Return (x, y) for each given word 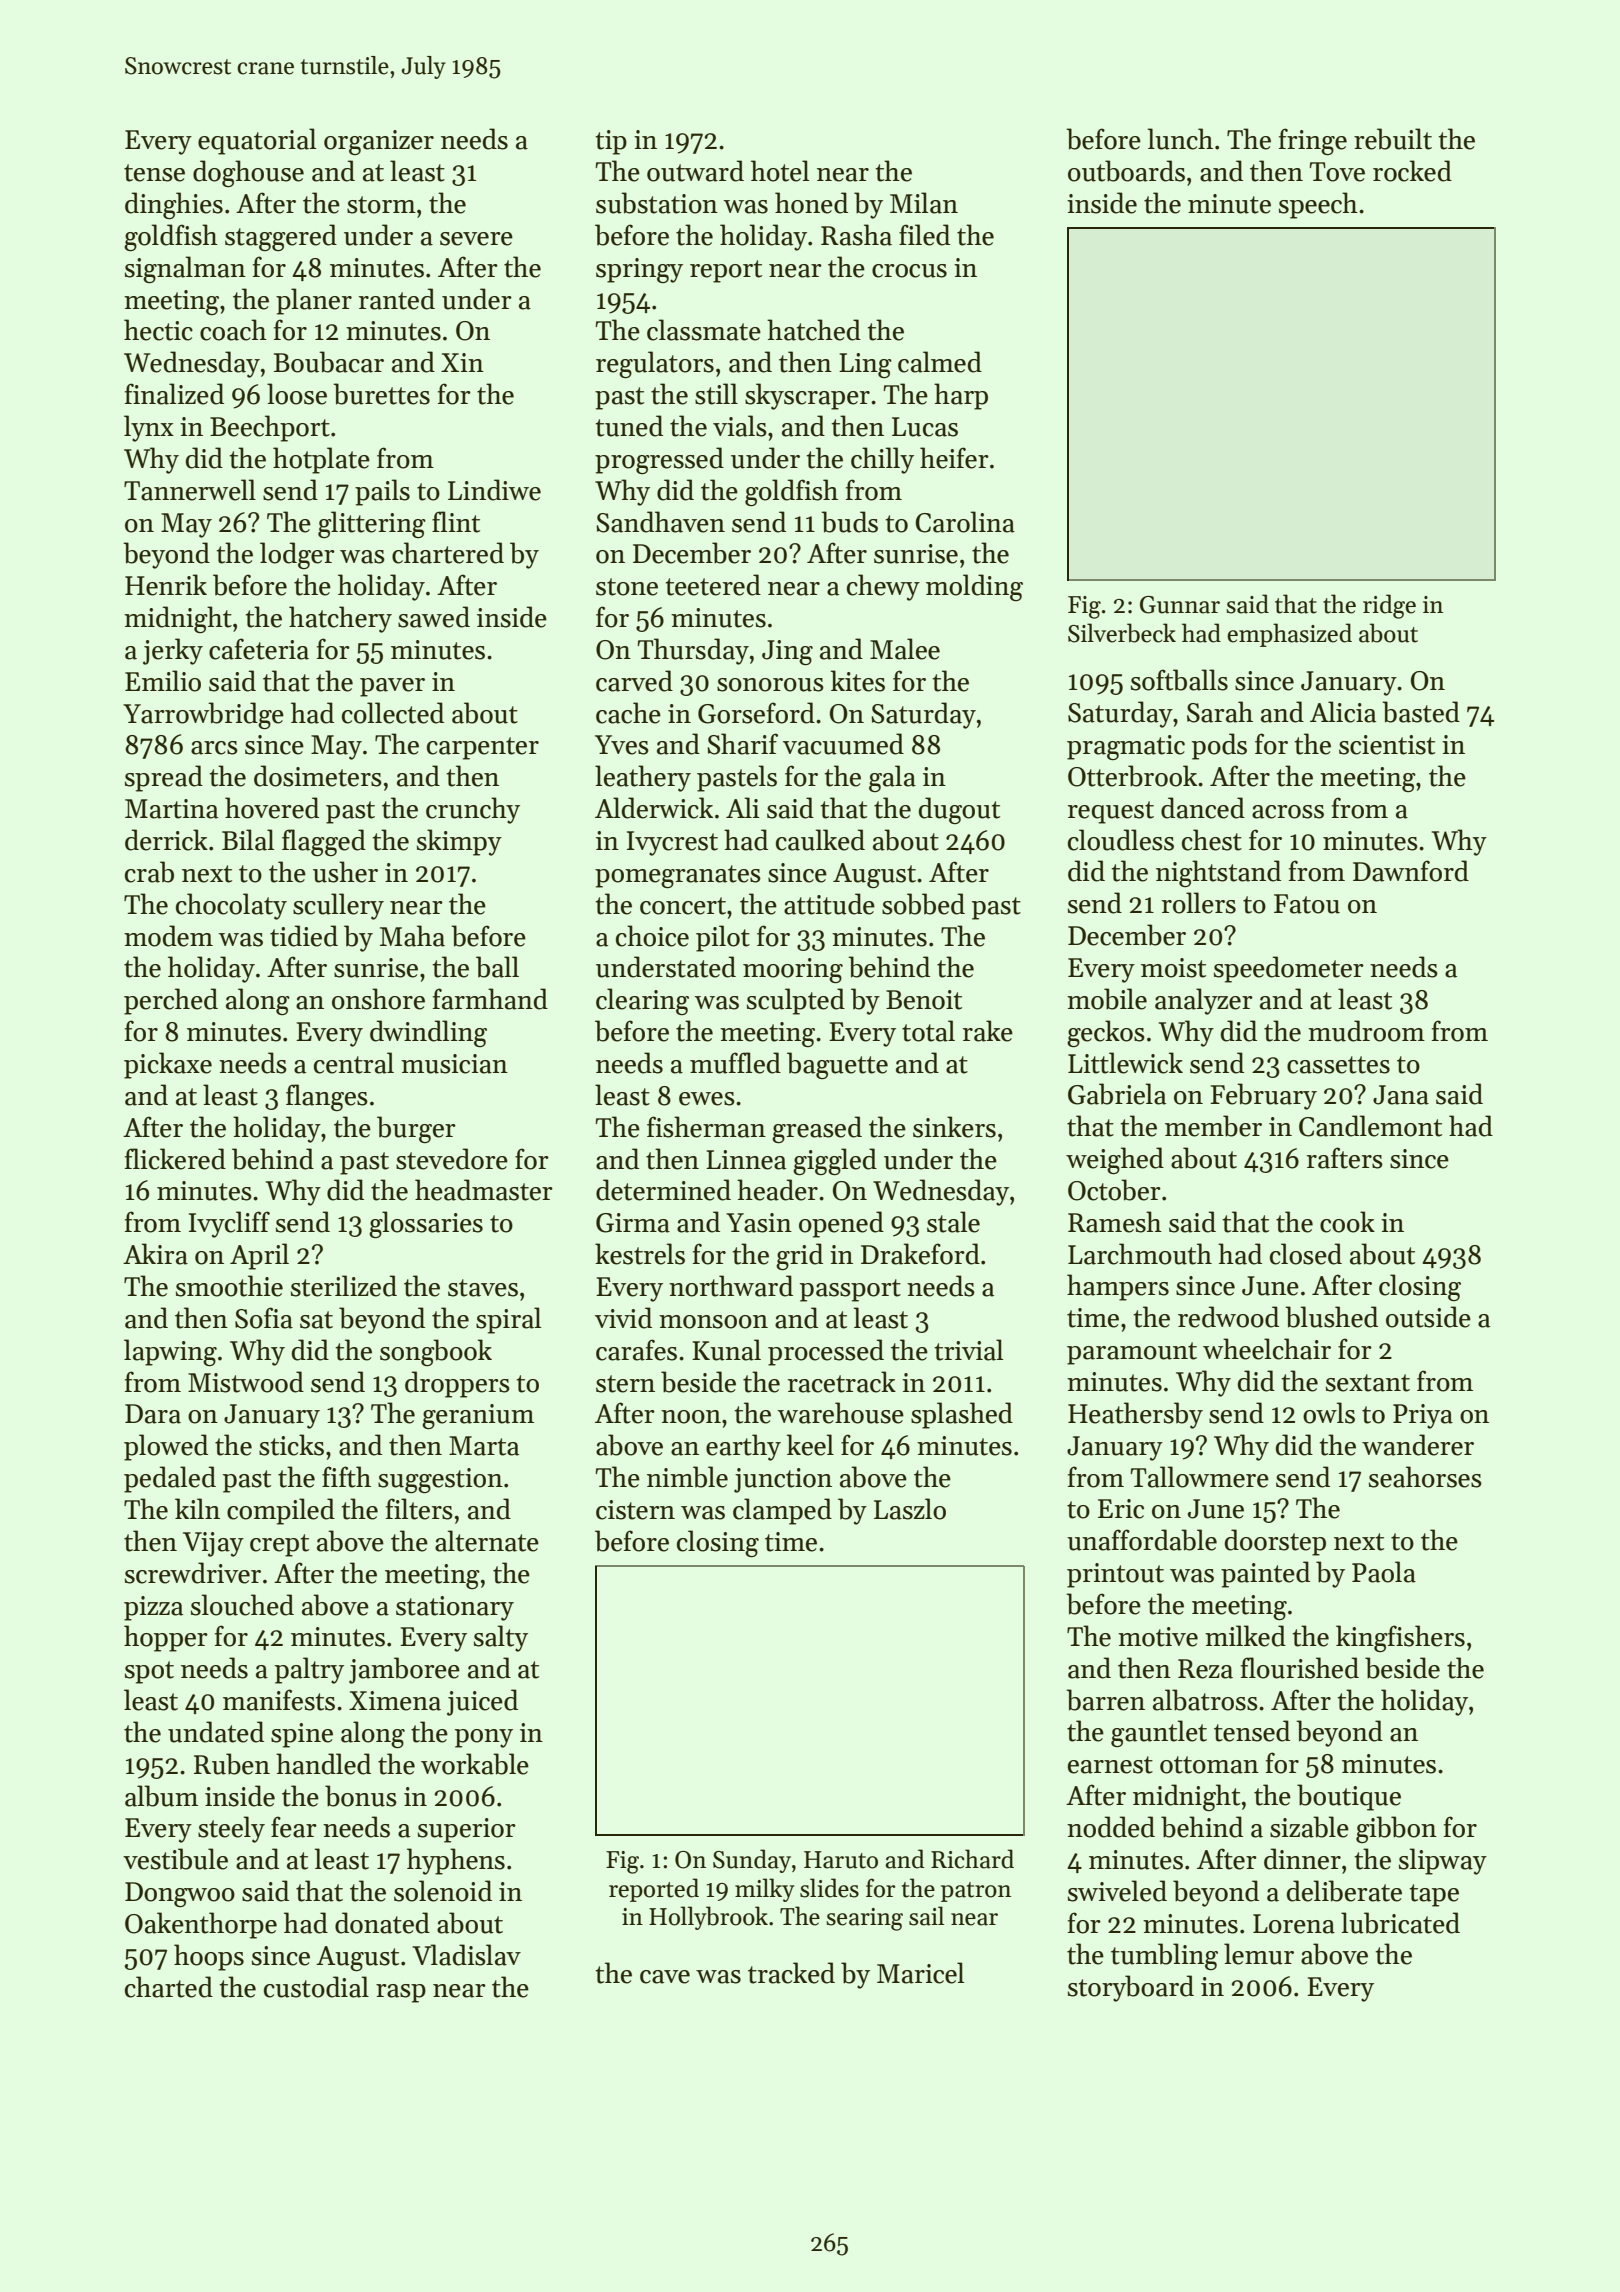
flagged (324, 842)
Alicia (1343, 712)
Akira (155, 1254)
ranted (397, 299)
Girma (633, 1223)
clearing (642, 1001)
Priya (1423, 1416)
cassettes (1338, 1065)
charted (169, 1987)
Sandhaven (660, 522)
